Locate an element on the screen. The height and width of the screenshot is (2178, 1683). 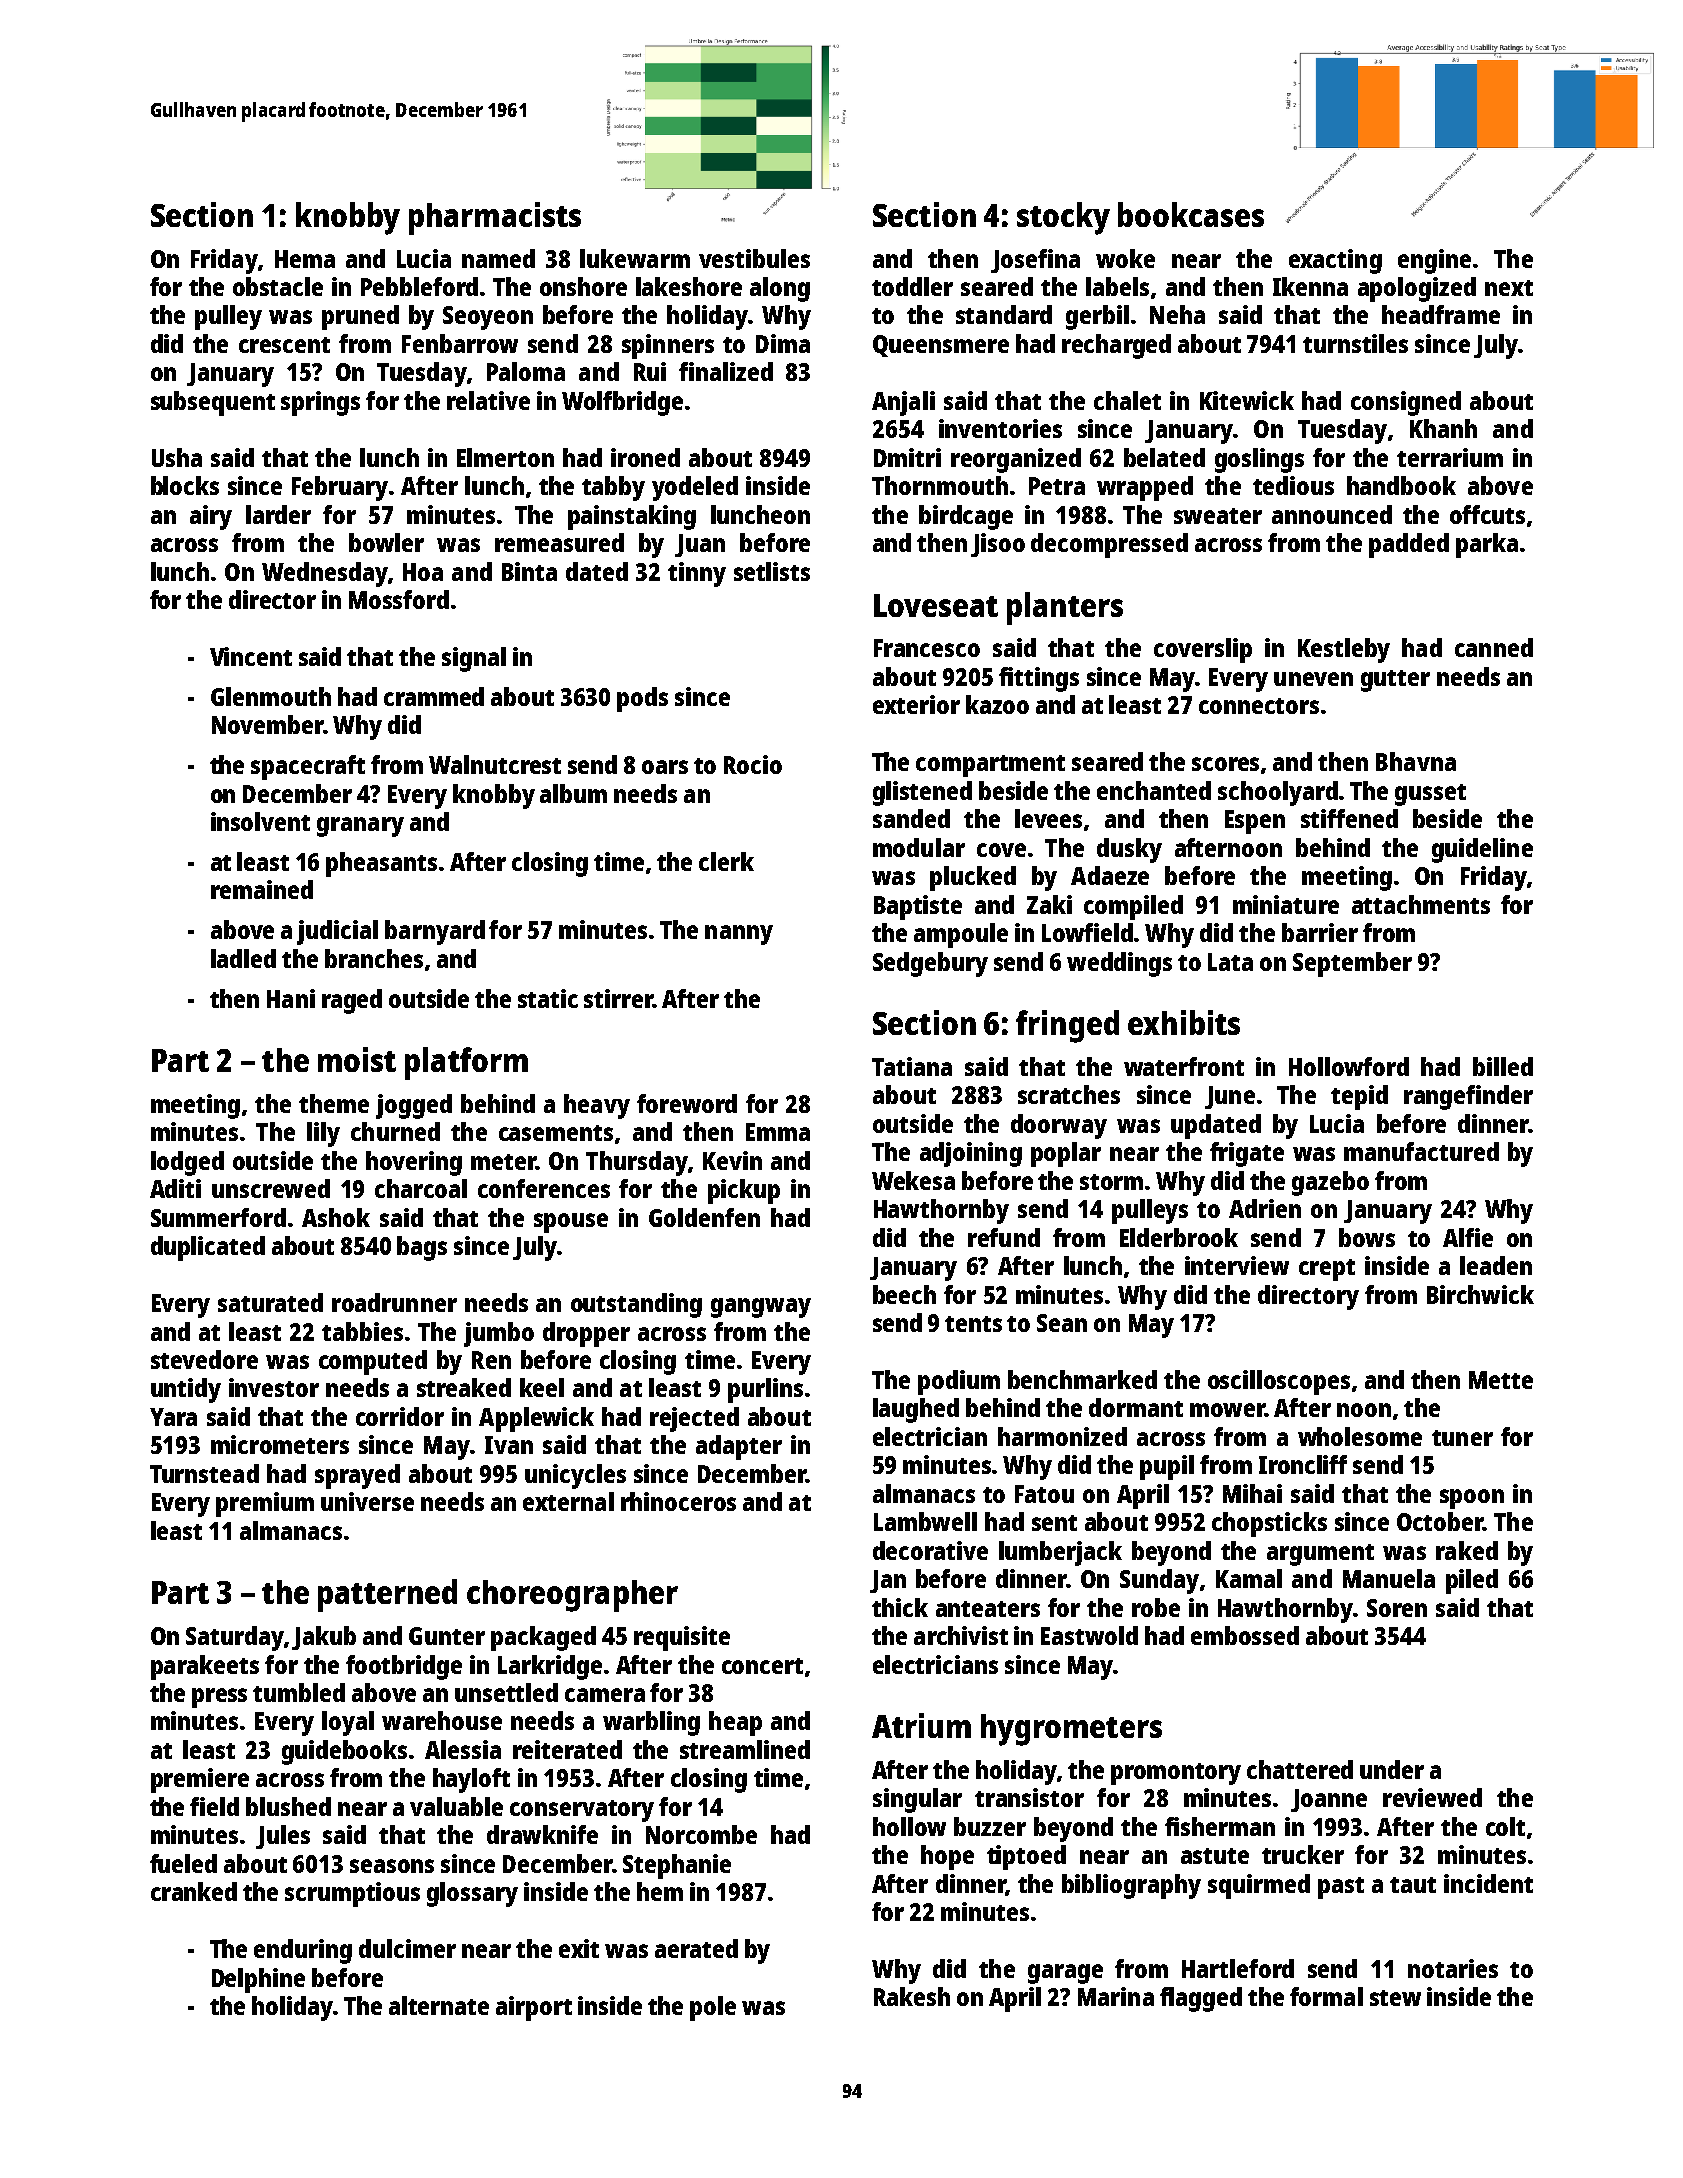
stirrer is located at coordinates (618, 998).
